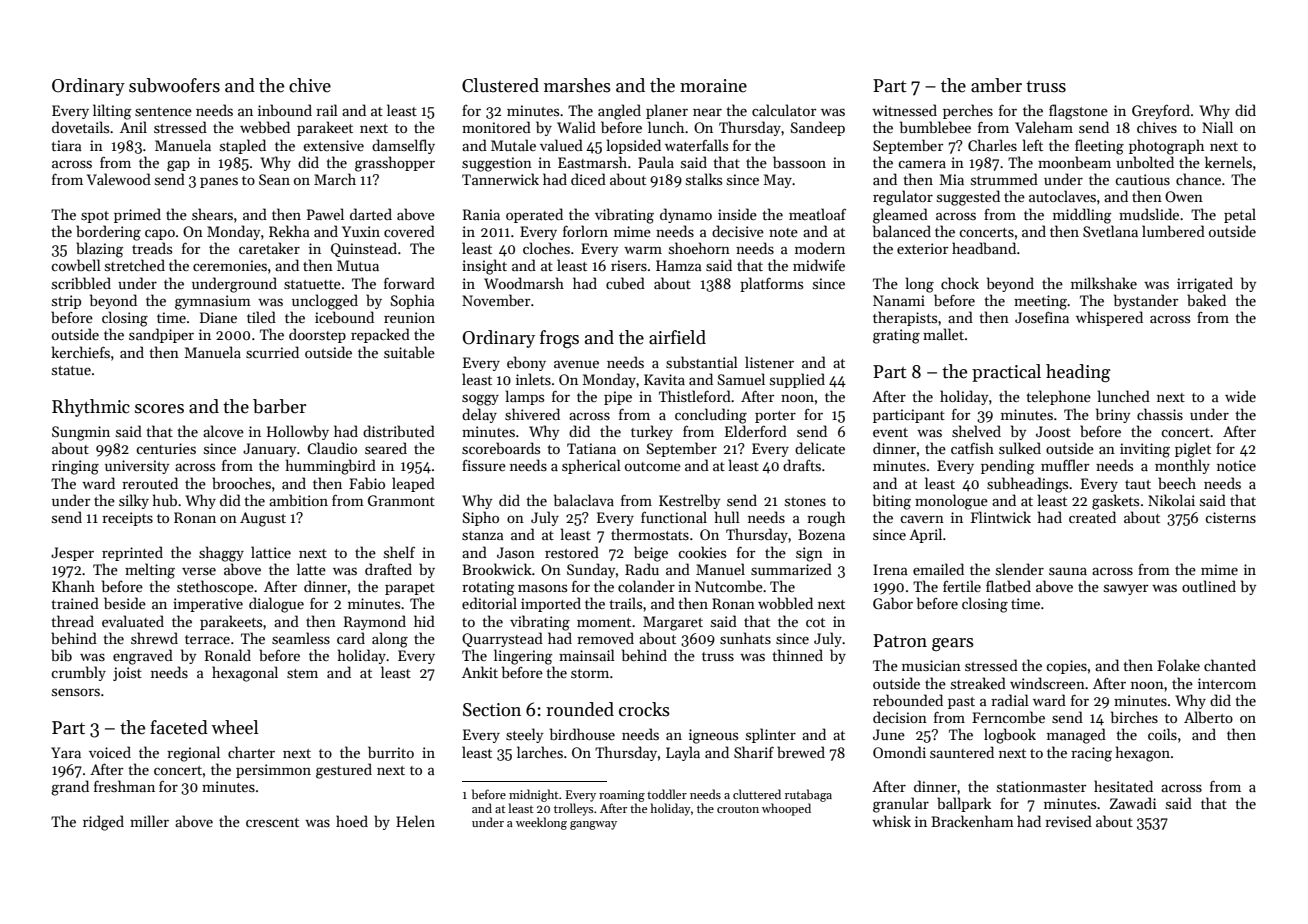  Describe the element at coordinates (61, 655) in the image. I see `bib` at that location.
